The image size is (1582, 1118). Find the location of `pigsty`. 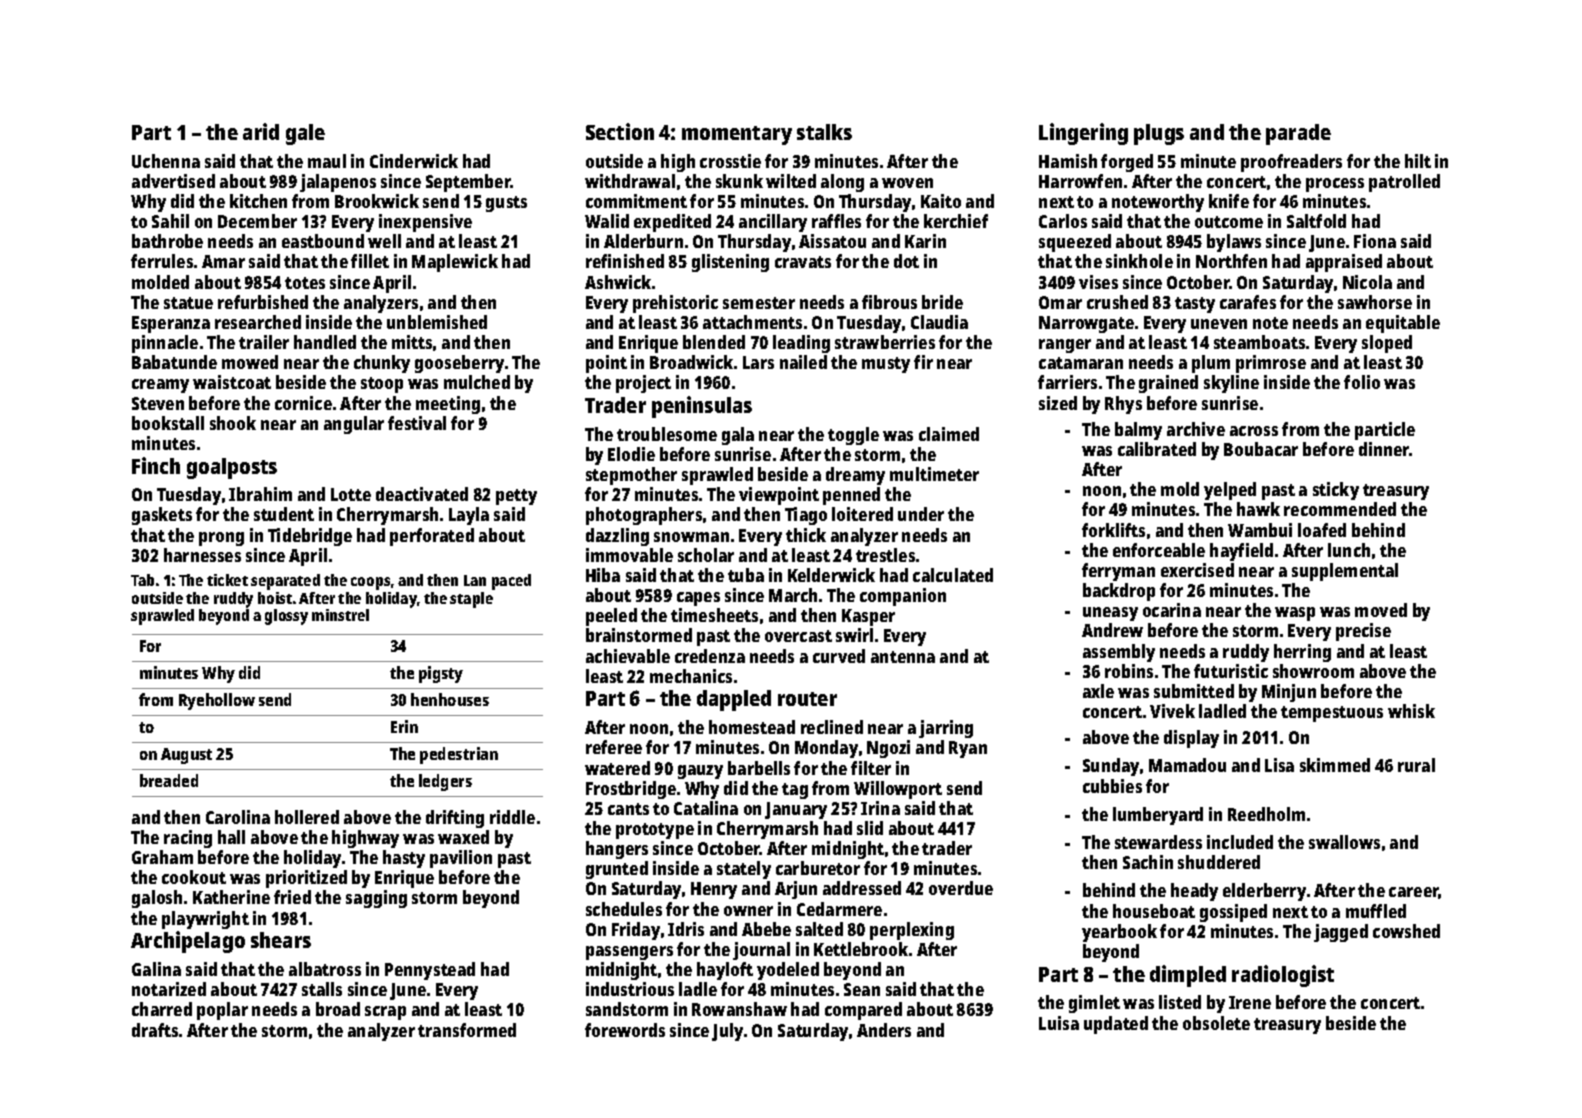

pigsty is located at coordinates (441, 674).
